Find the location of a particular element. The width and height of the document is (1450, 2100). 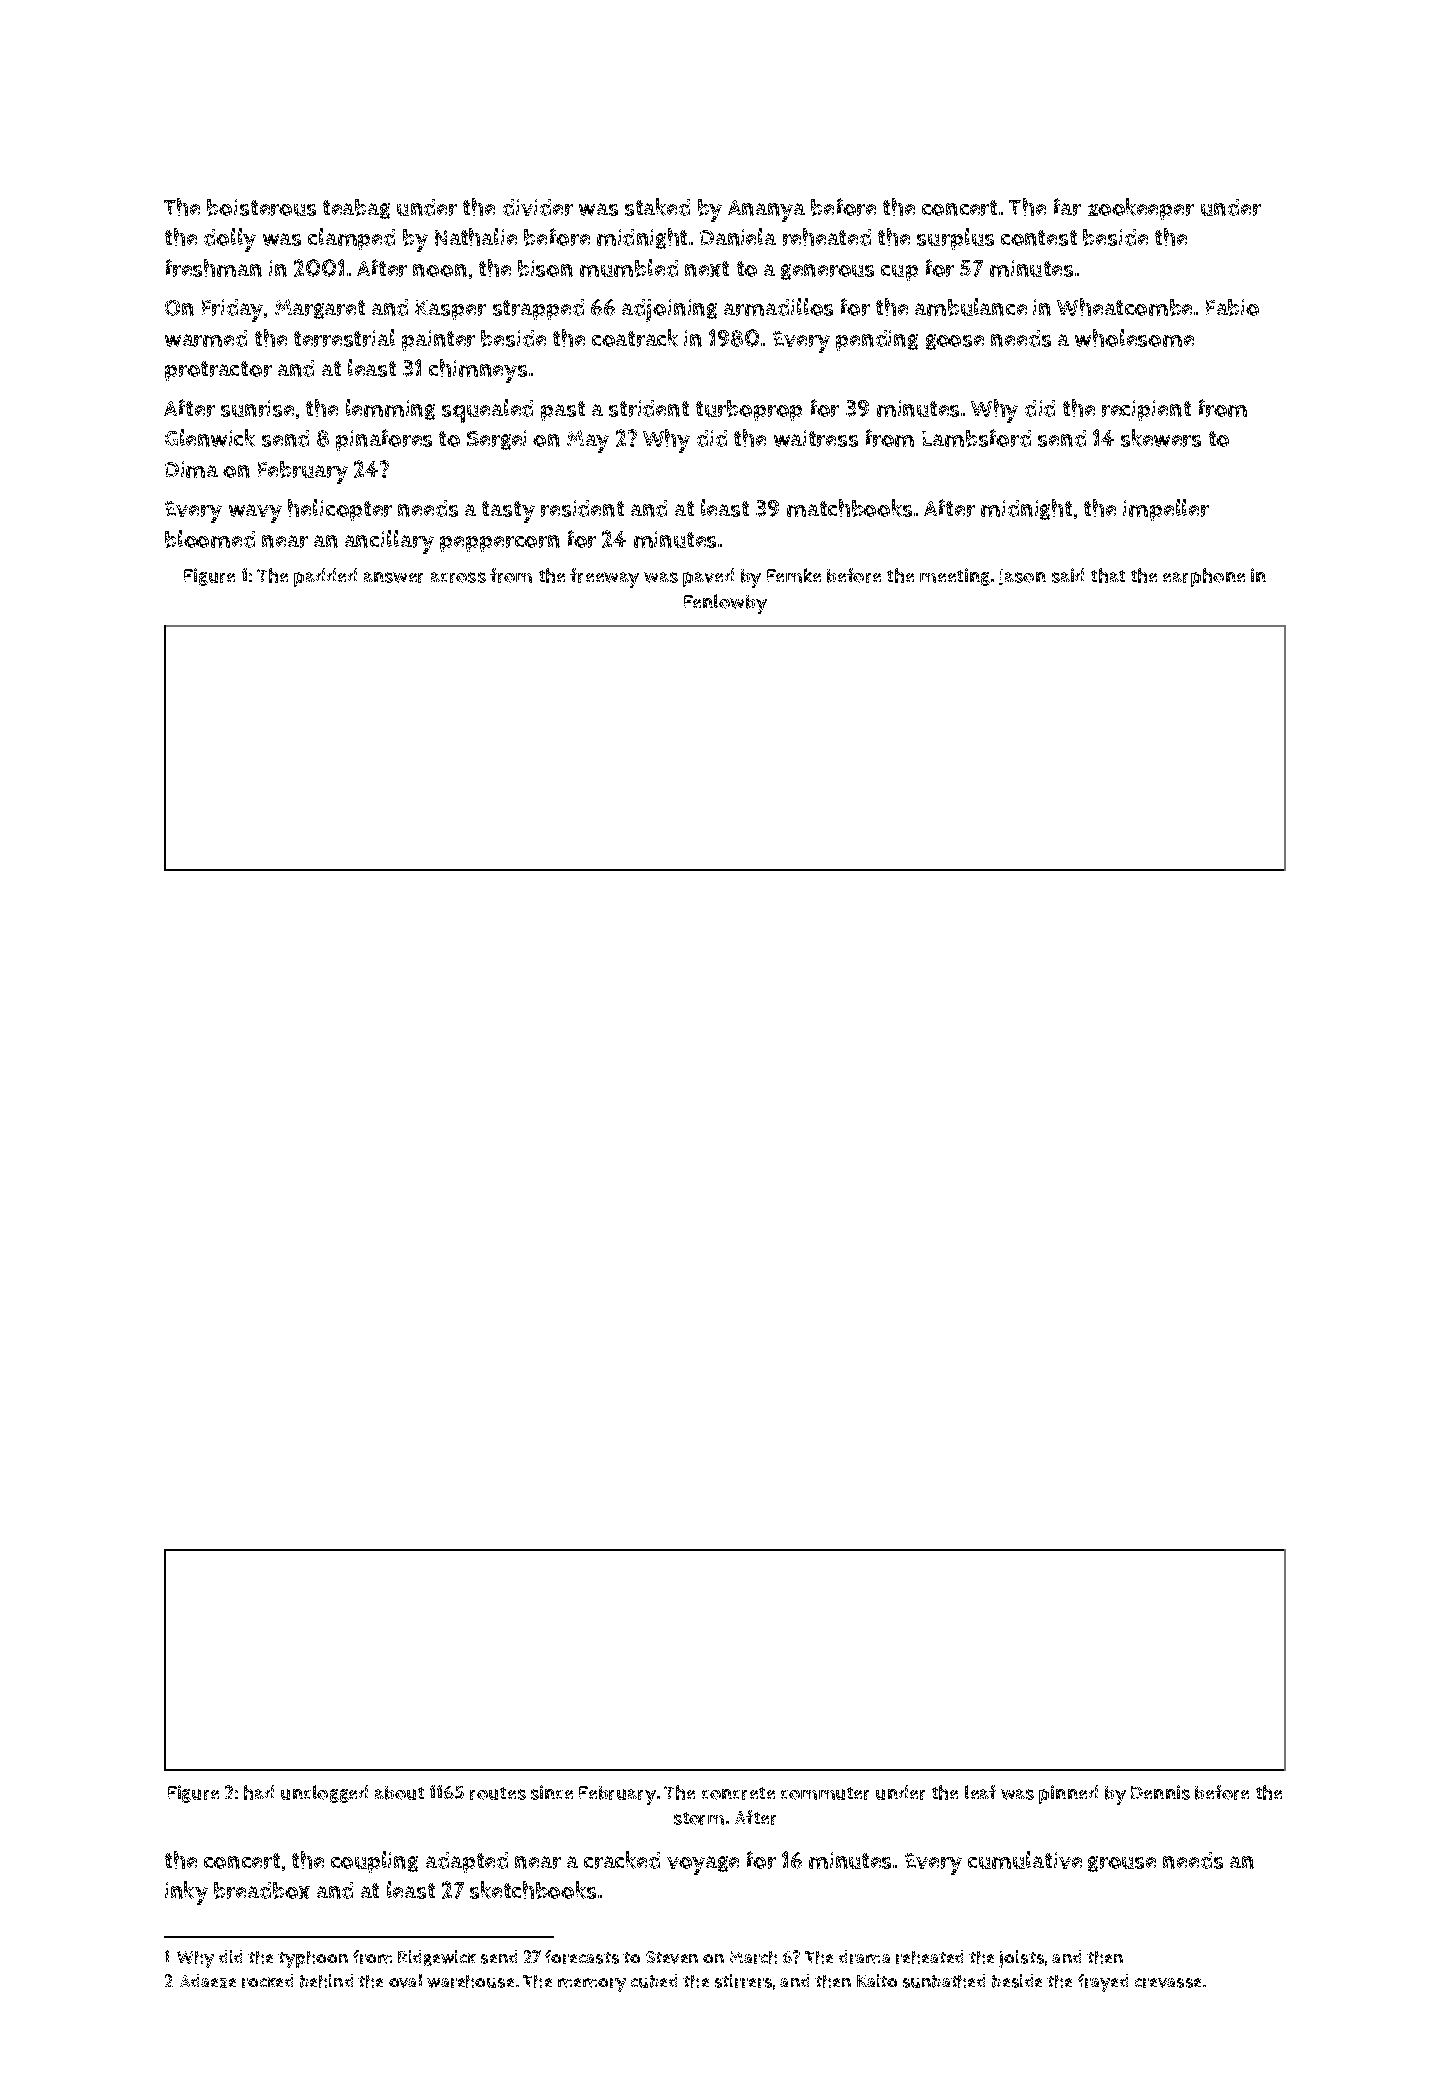

answer is located at coordinates (393, 577).
